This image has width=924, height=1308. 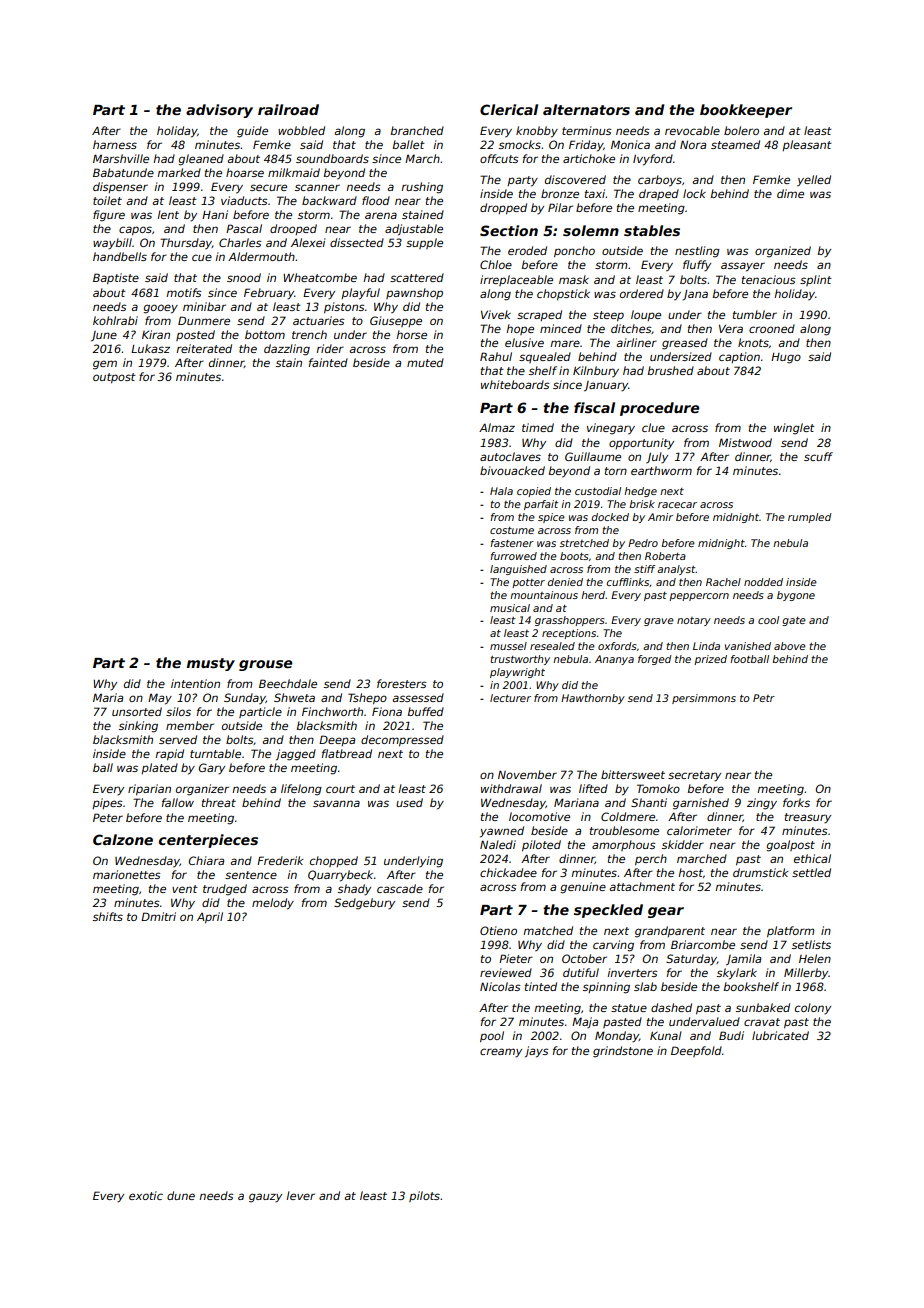 I want to click on mussel, so click(x=508, y=646).
